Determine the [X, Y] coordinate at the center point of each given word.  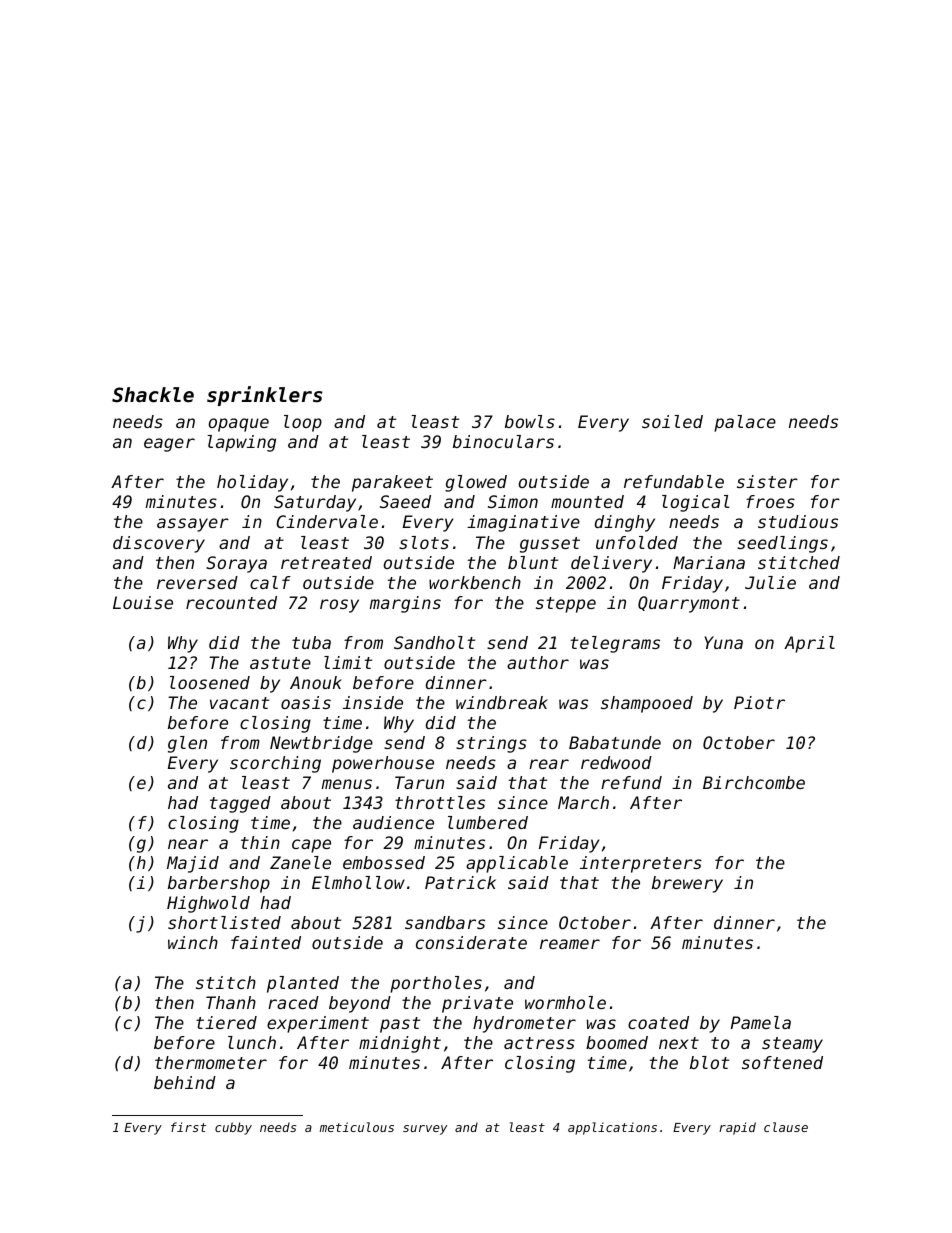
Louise [143, 602]
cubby [233, 1128]
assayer [193, 525]
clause [786, 1127]
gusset [550, 545]
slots [424, 542]
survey [425, 1130]
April [809, 644]
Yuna [723, 642]
